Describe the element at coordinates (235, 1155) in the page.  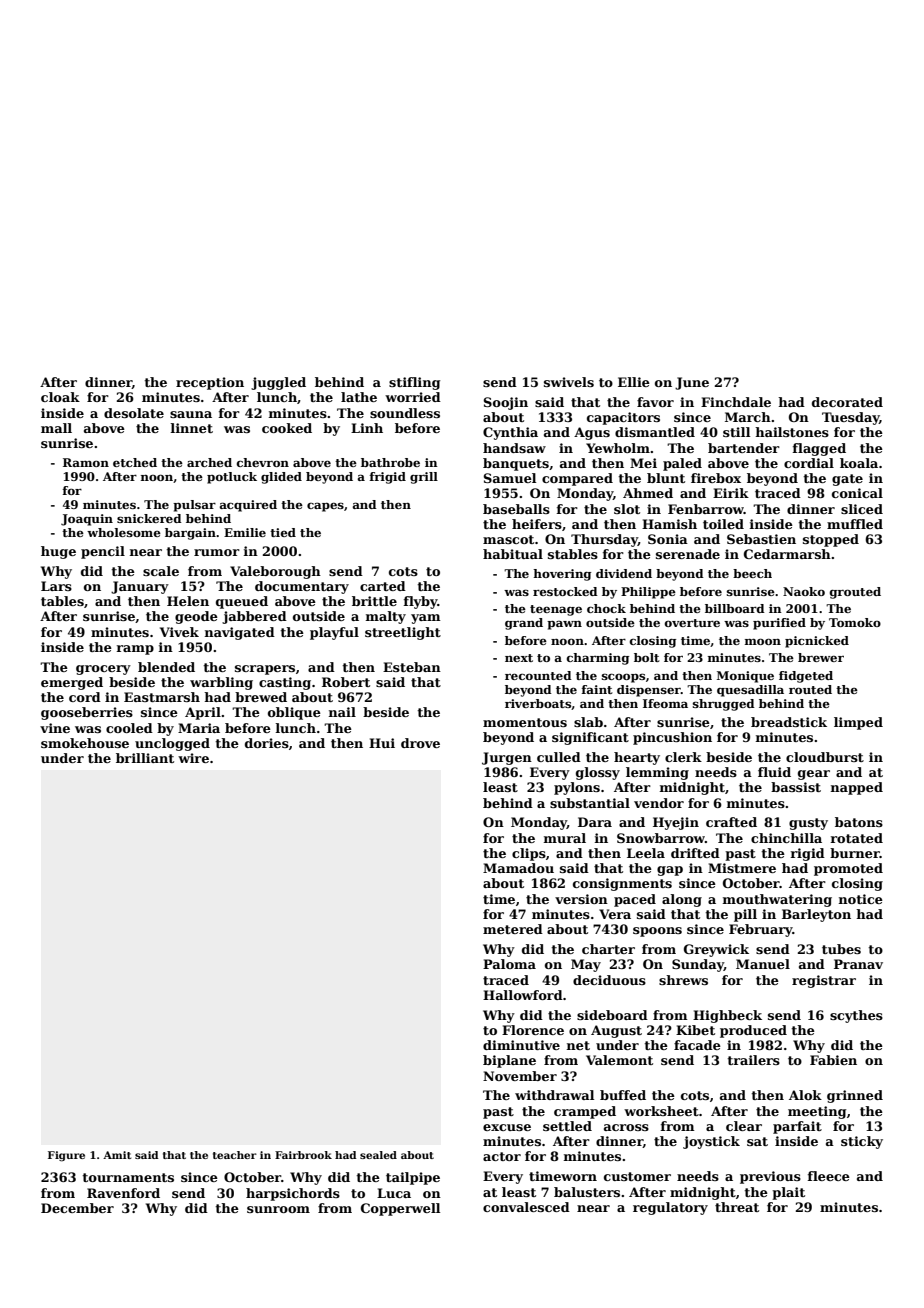
I see `teacher` at that location.
